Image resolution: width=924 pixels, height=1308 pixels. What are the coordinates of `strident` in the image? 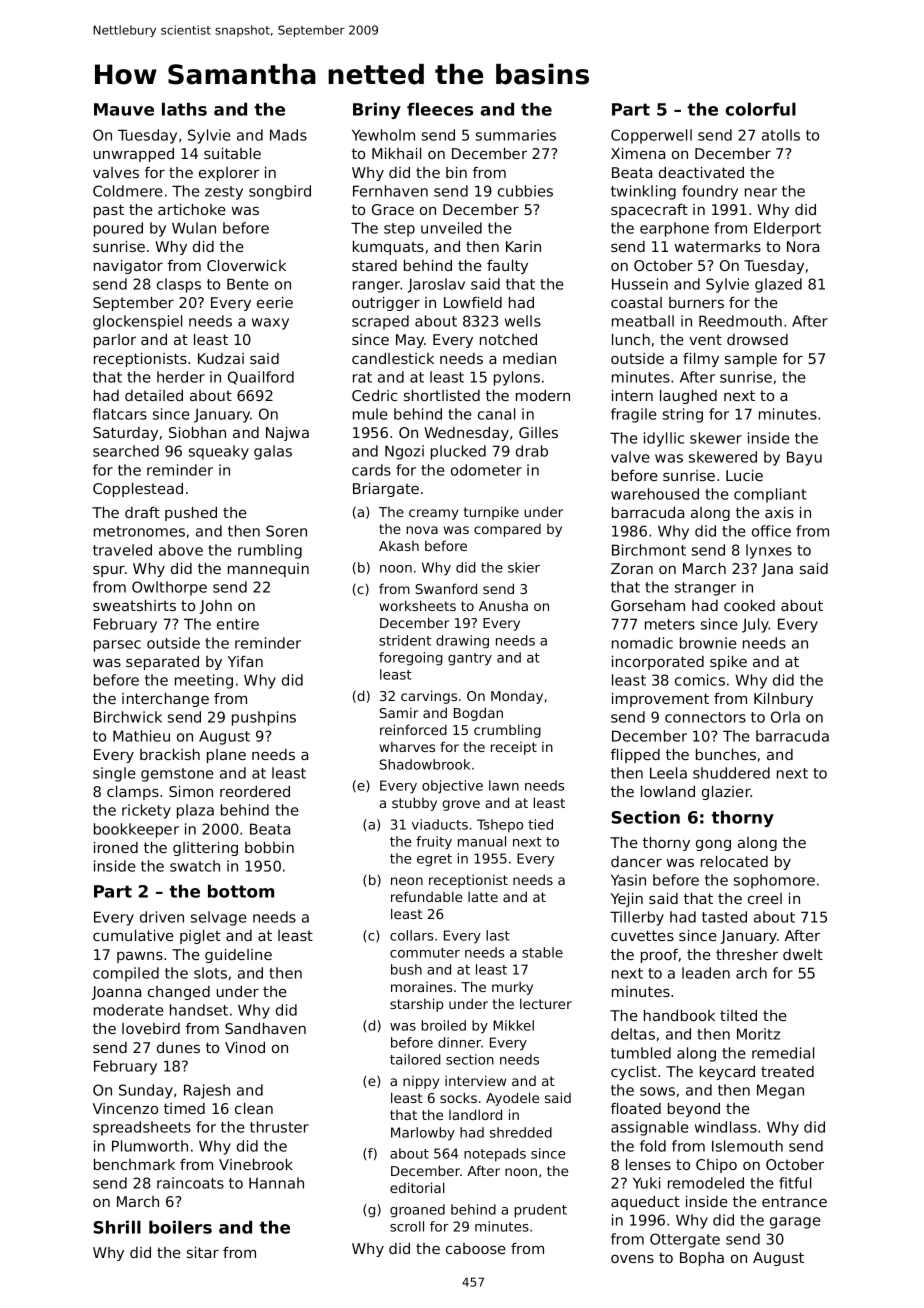 It's located at (405, 640).
